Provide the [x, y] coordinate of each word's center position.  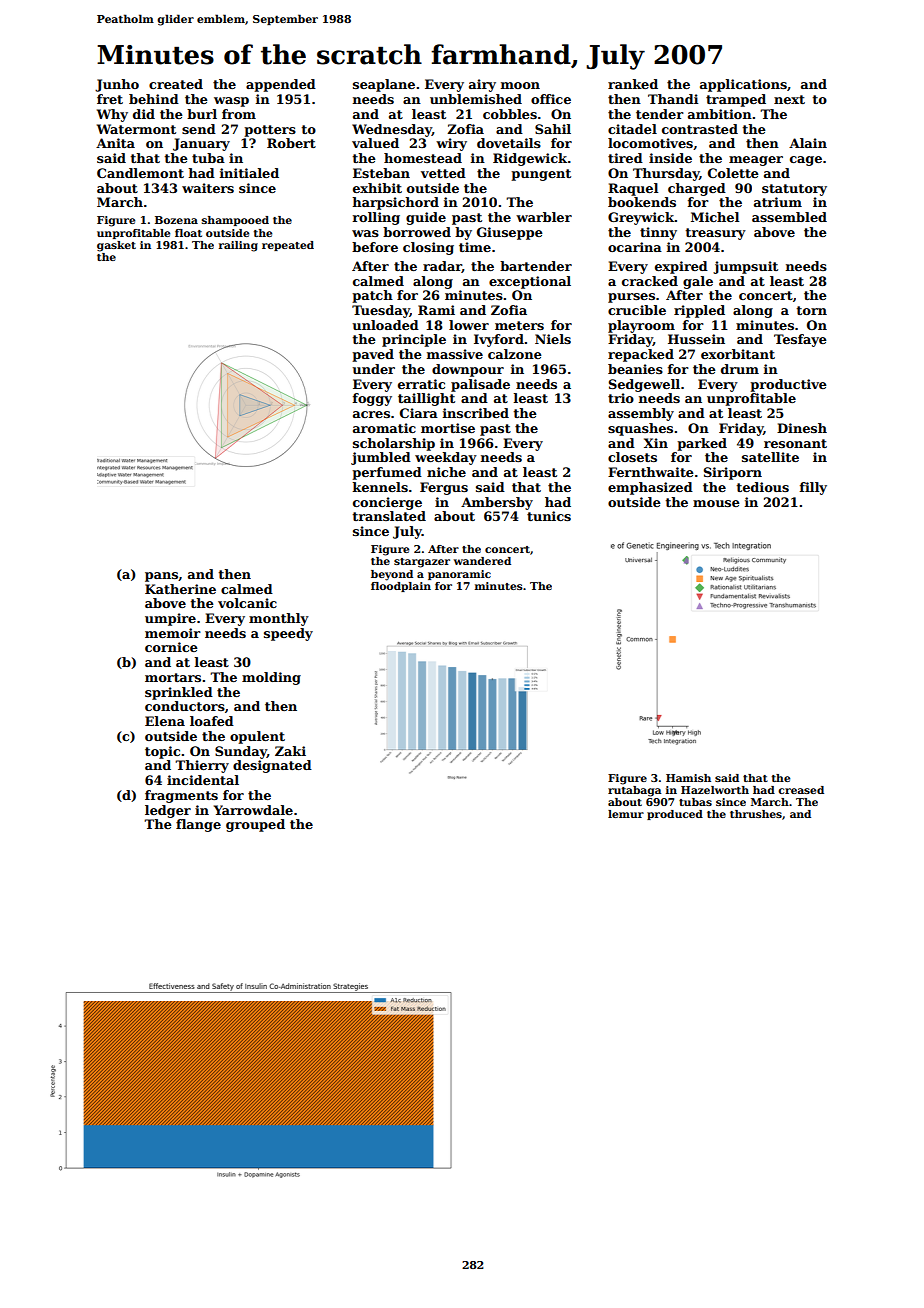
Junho [117, 85]
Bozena [176, 220]
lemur [626, 814]
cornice [171, 647]
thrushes [756, 814]
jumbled [381, 458]
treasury [716, 234]
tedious [763, 487]
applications [743, 85]
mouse [716, 503]
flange [198, 825]
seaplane [384, 85]
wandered [482, 561]
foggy [372, 399]
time [475, 247]
